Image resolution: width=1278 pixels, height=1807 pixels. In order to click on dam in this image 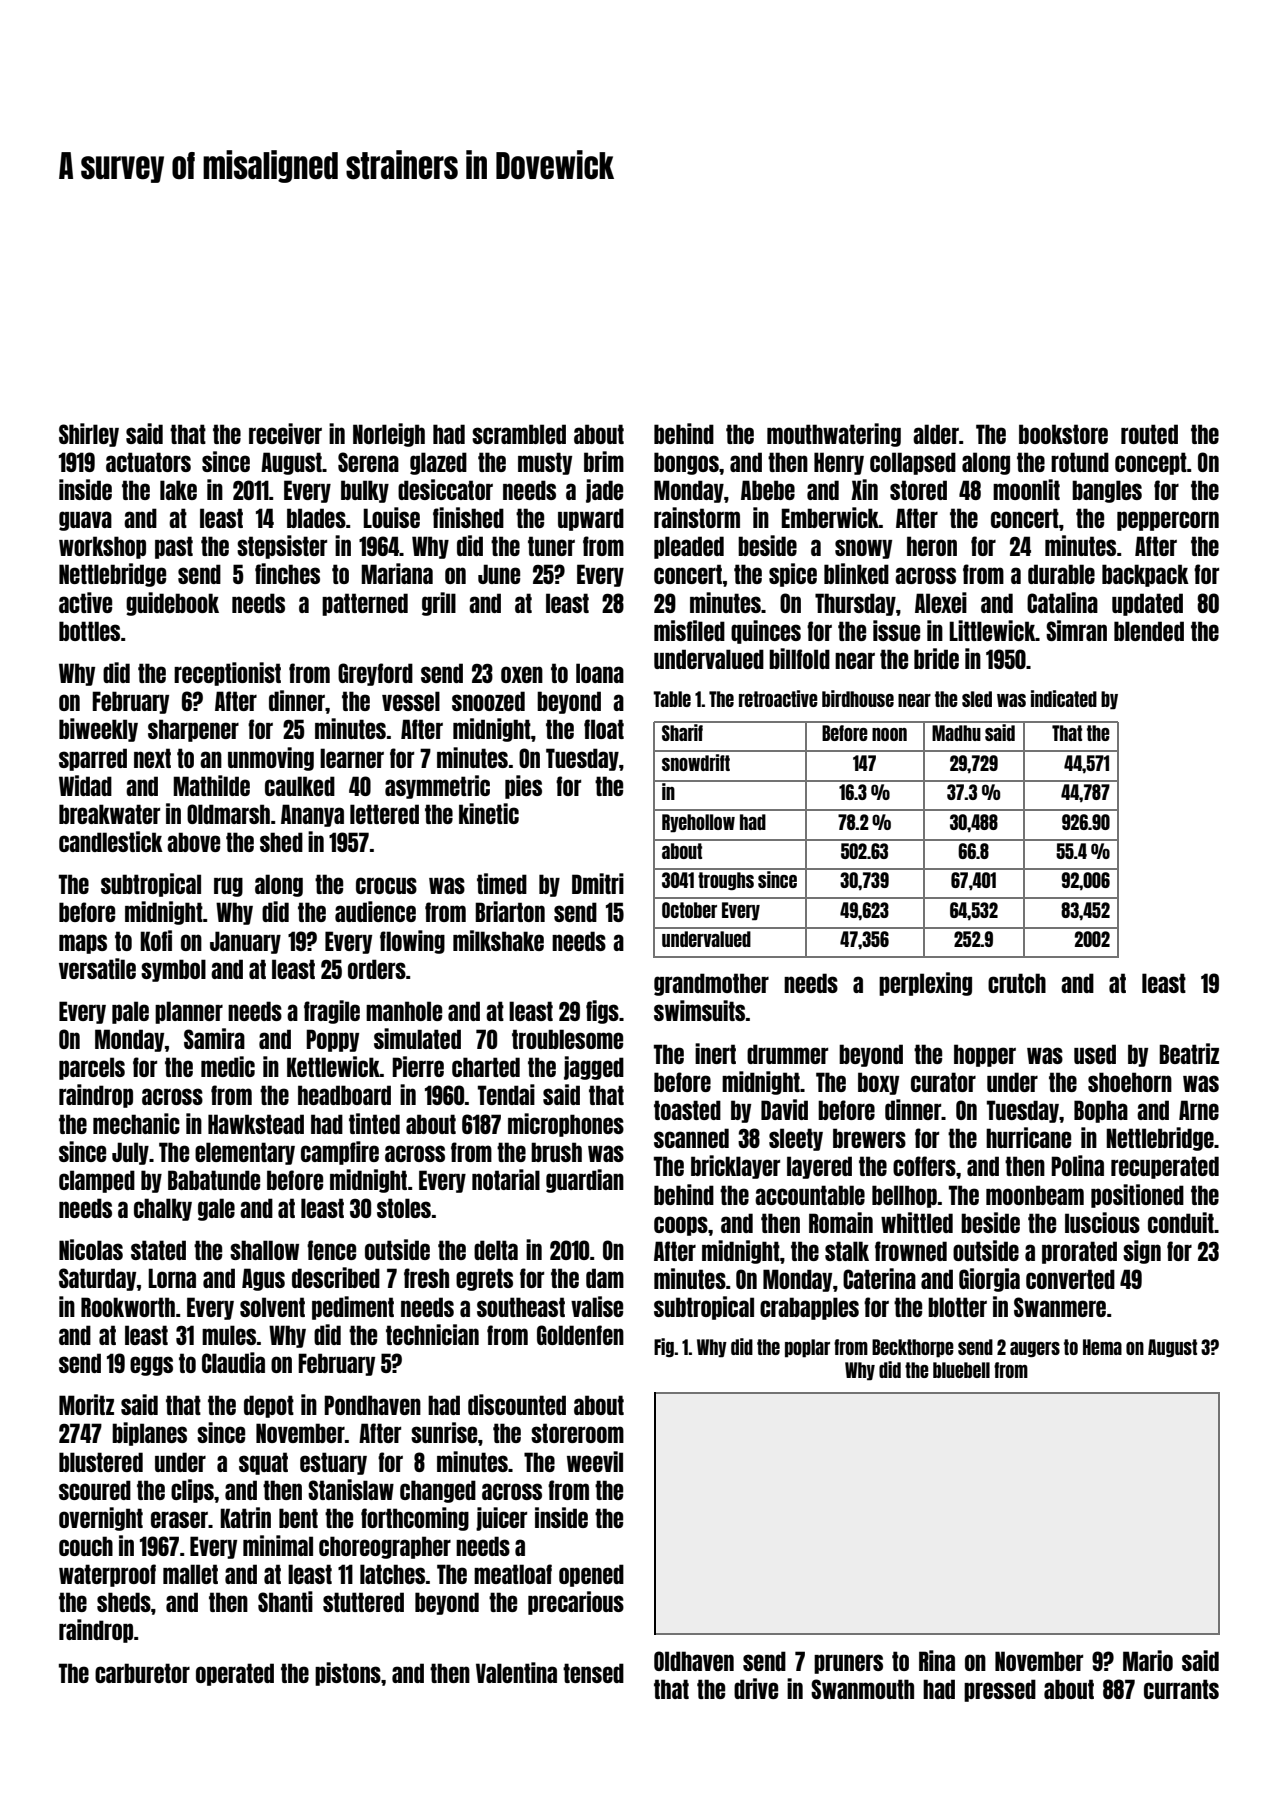, I will do `click(605, 1278)`.
